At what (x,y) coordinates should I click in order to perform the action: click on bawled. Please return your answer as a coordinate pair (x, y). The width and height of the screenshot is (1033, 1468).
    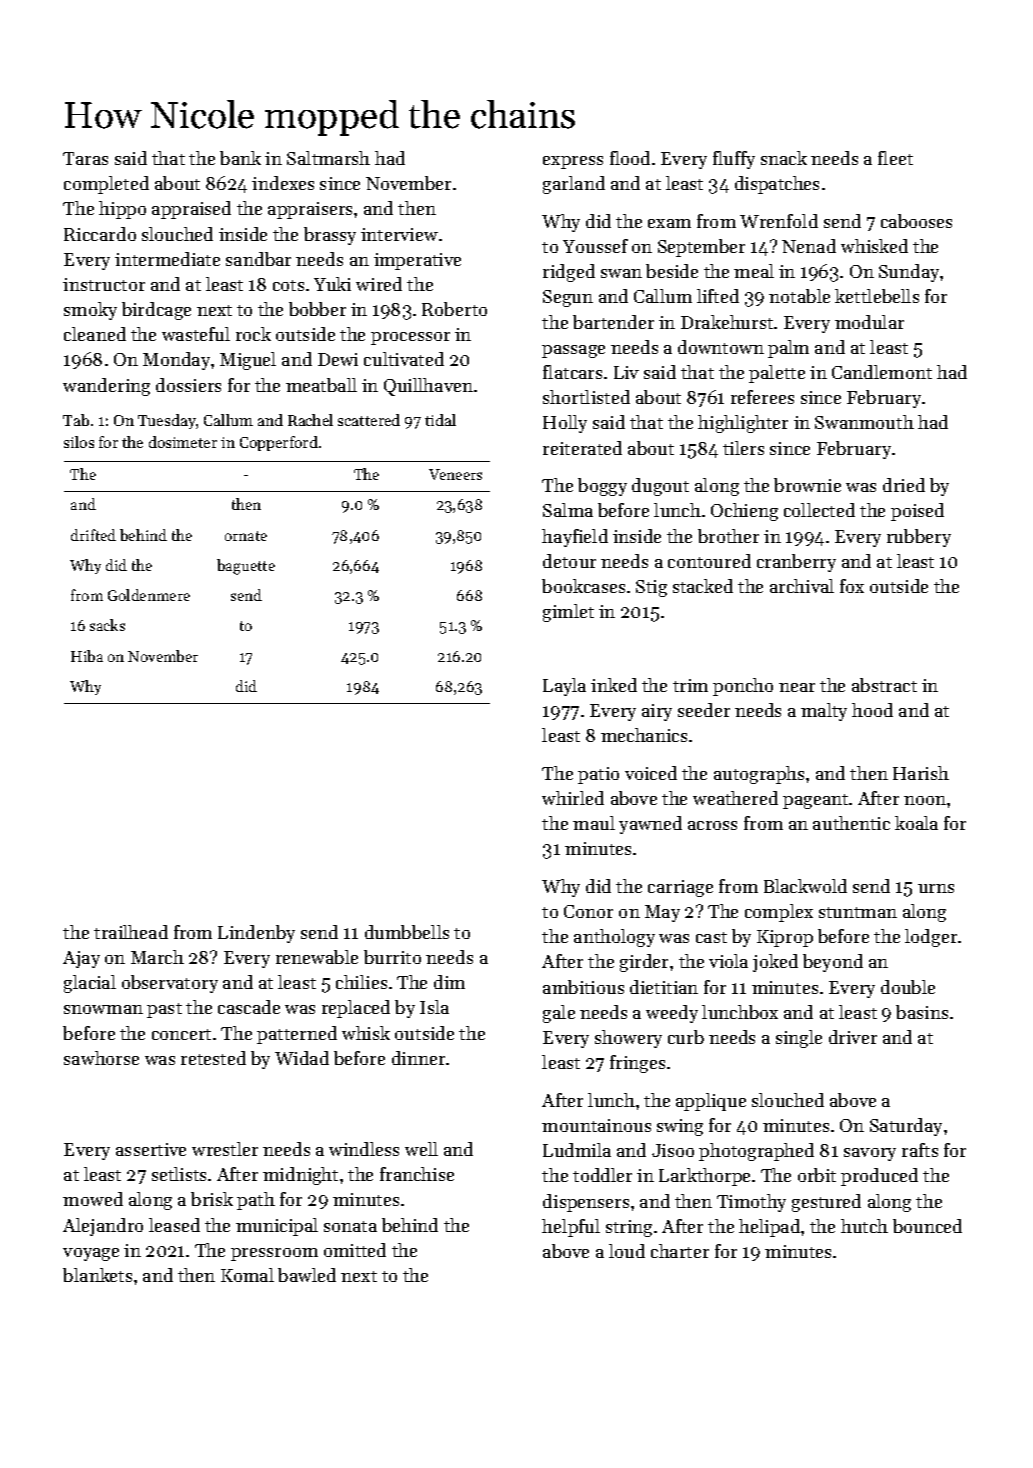
    Looking at the image, I should click on (307, 1275).
